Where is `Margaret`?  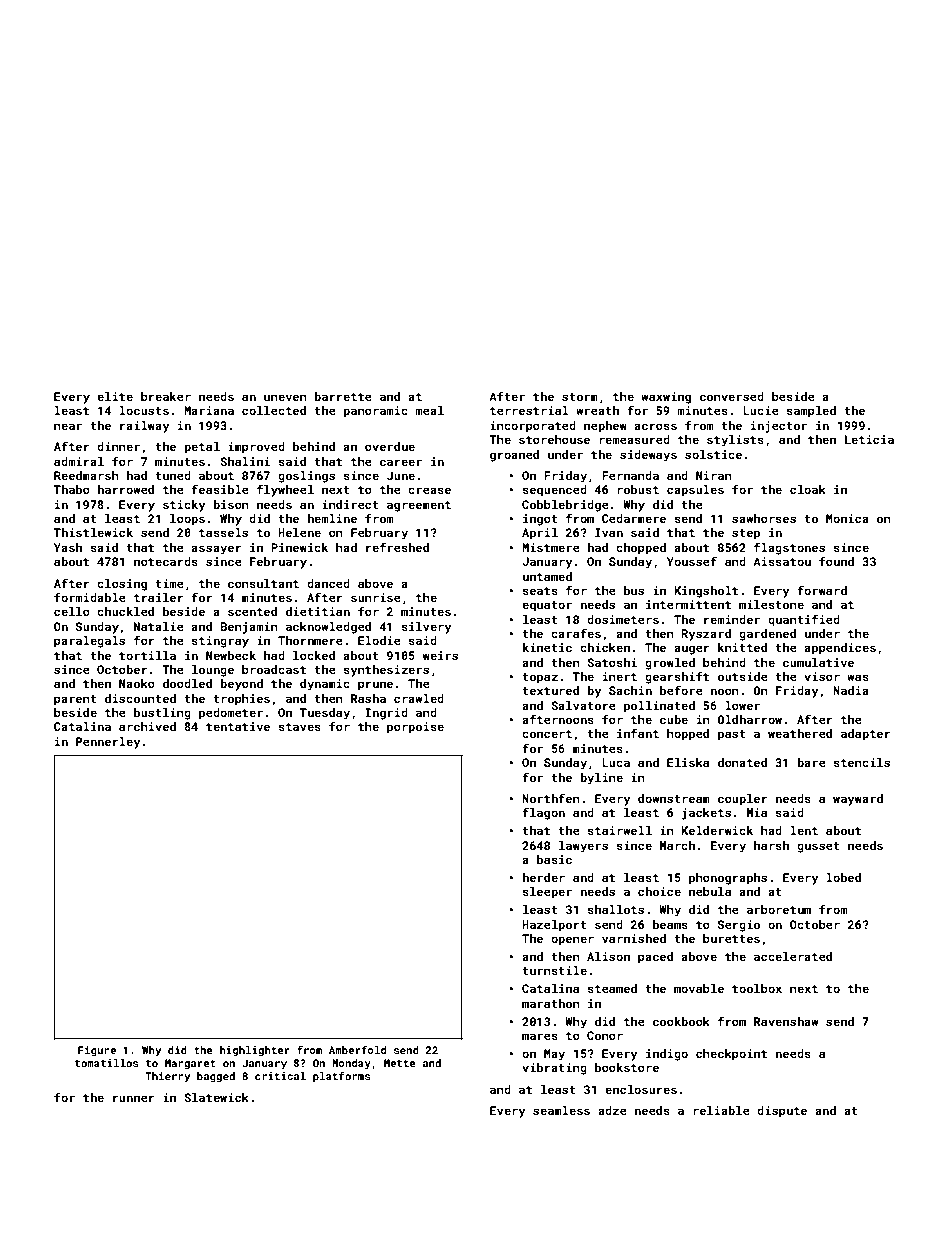
Margaret is located at coordinates (190, 1064).
